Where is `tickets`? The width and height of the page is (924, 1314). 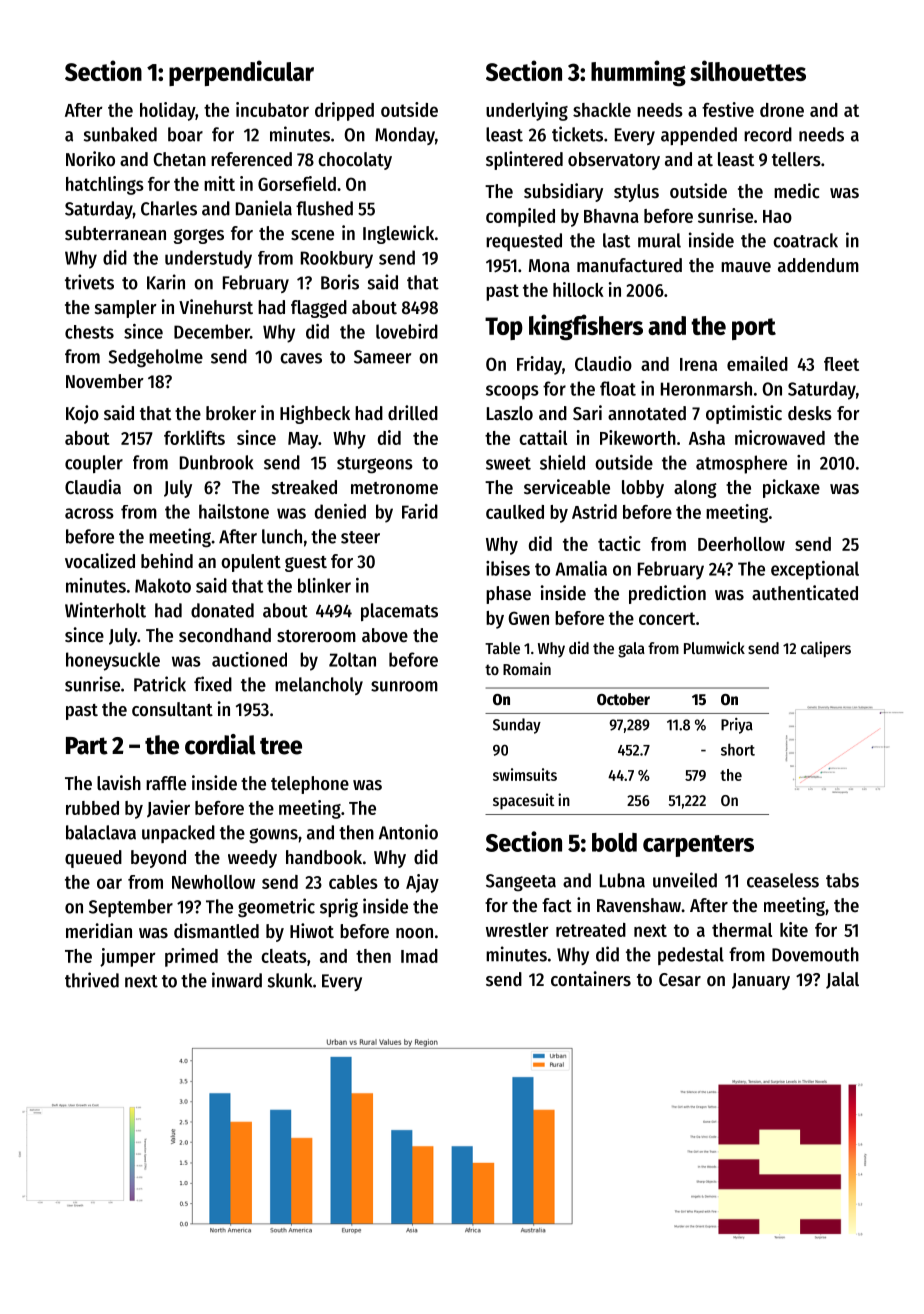 tickets is located at coordinates (577, 134).
